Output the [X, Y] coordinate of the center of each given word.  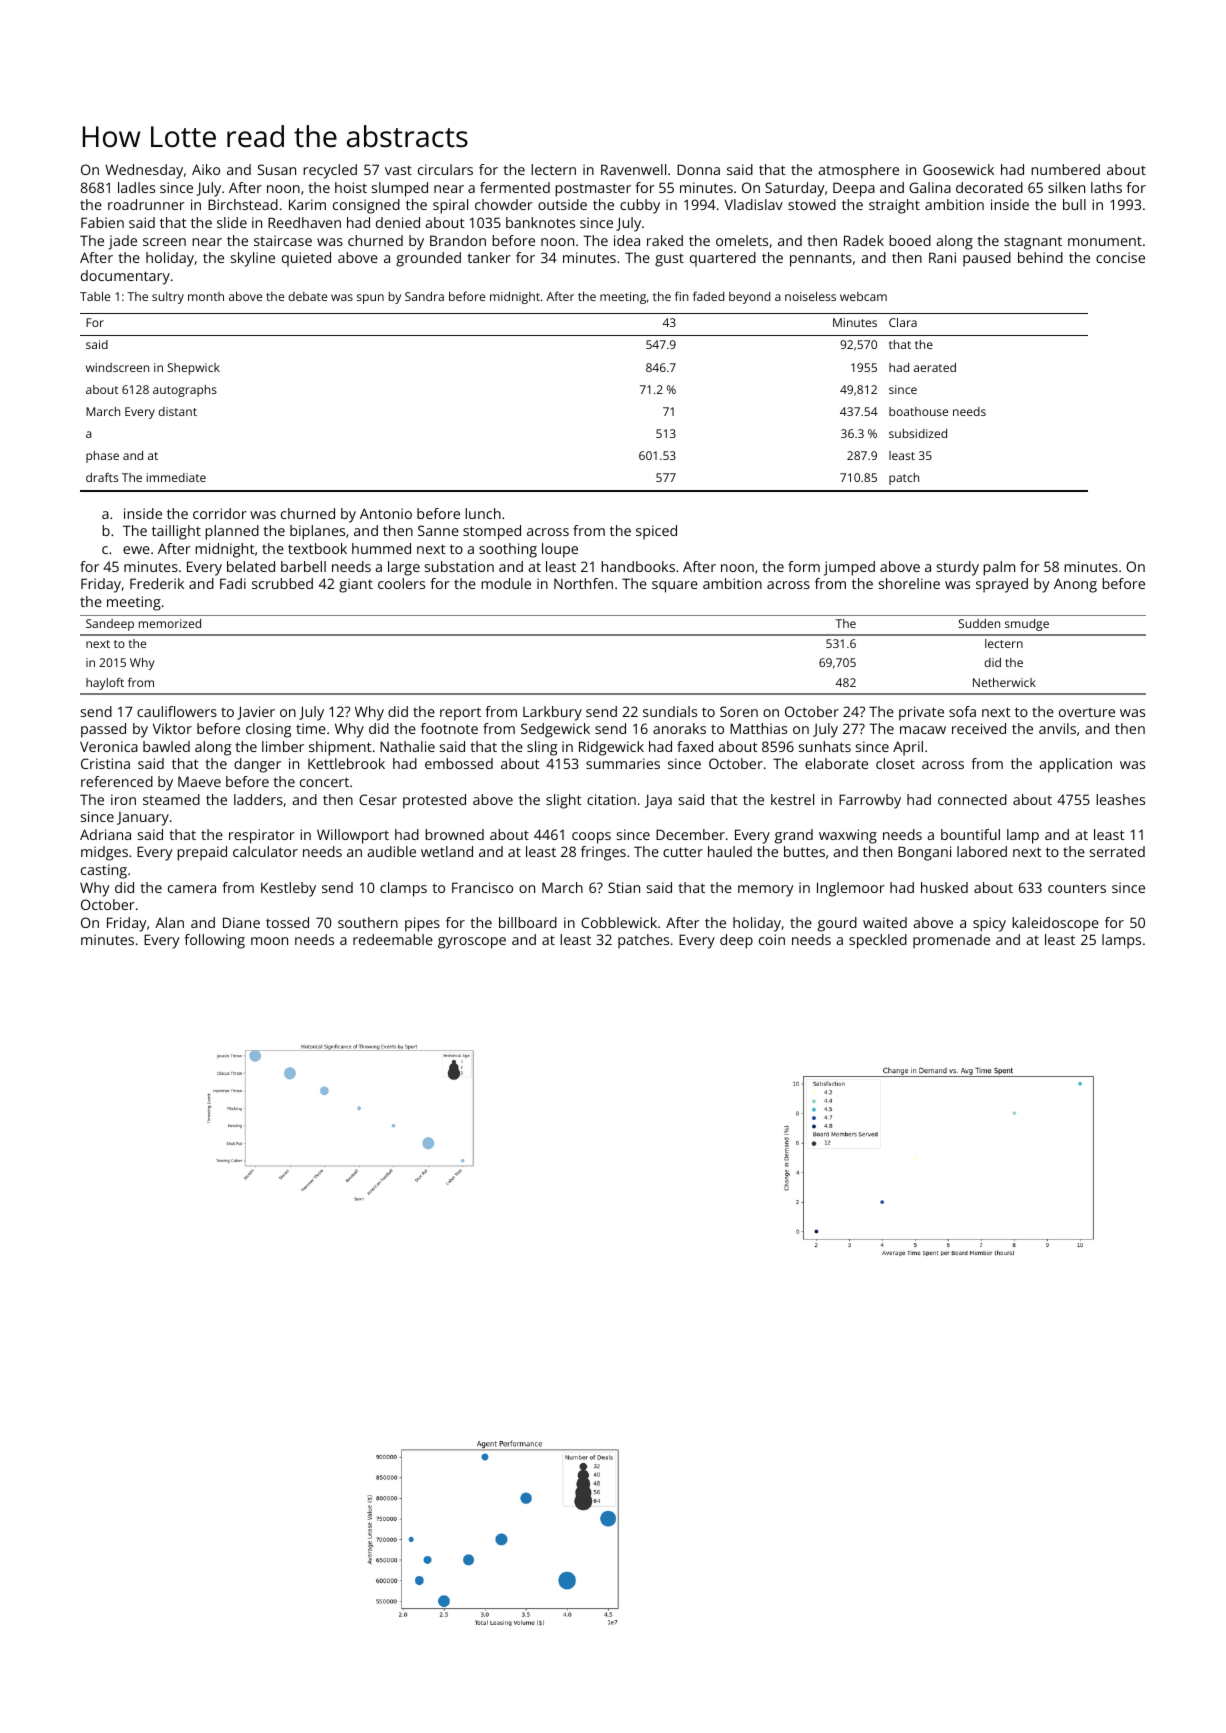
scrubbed [282, 583]
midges [104, 853]
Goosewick [958, 169]
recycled [330, 171]
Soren [739, 711]
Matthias [758, 728]
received [979, 728]
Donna [698, 169]
